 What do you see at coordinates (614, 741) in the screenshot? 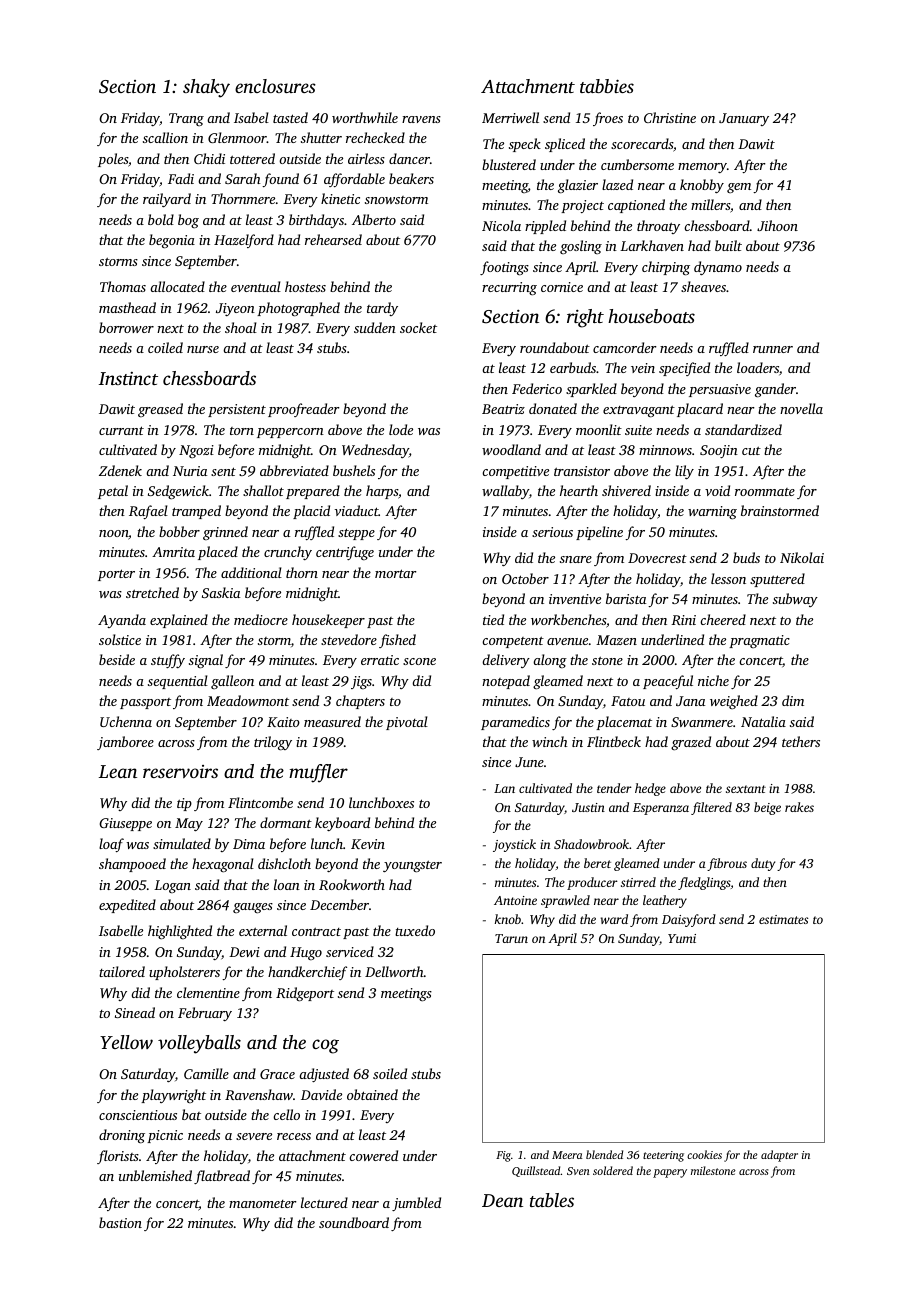
I see `Flintbeck` at bounding box center [614, 741].
